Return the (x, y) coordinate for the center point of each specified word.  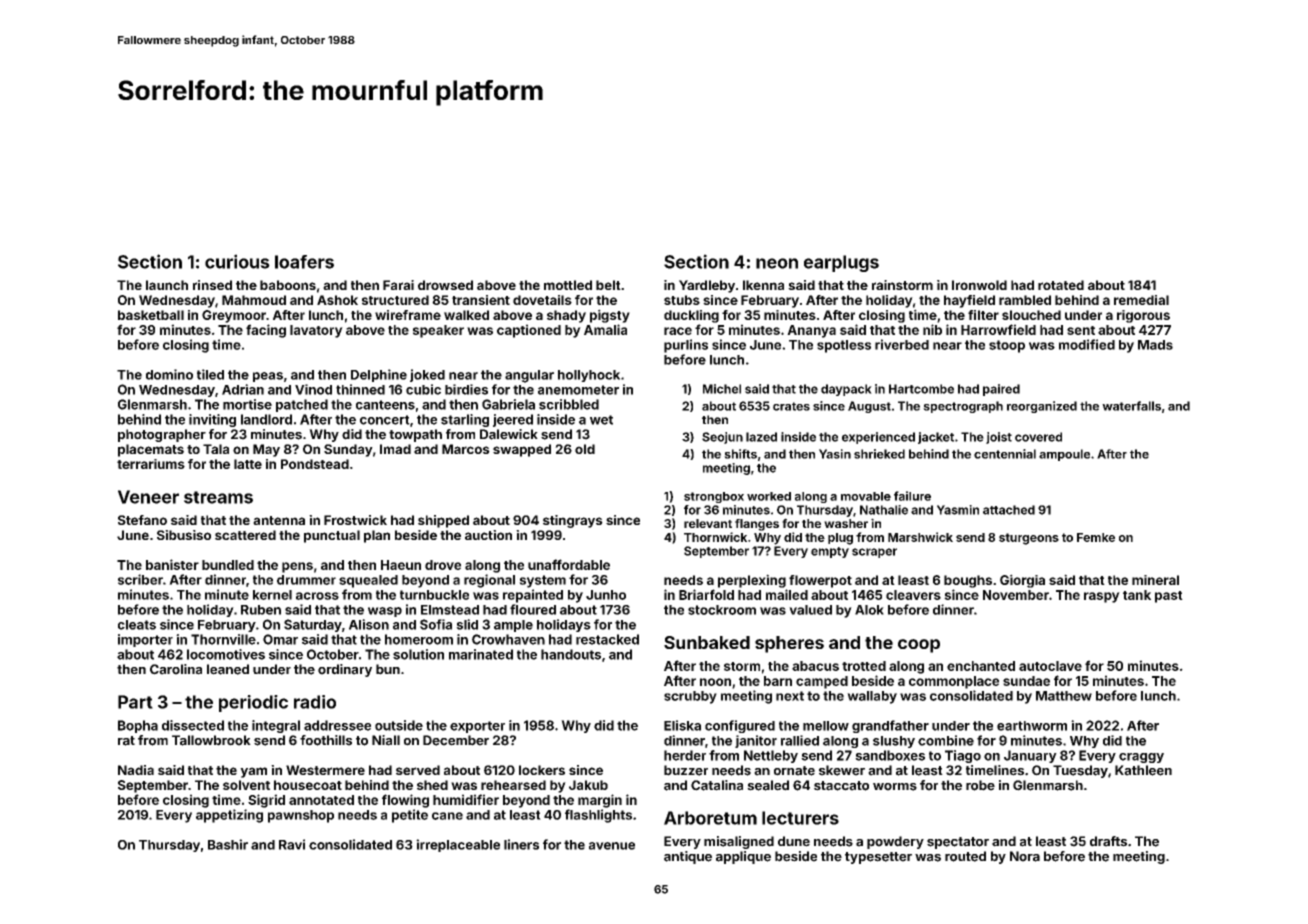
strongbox (714, 497)
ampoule (1064, 455)
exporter (477, 727)
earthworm (1032, 726)
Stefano (142, 520)
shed (432, 785)
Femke (1096, 537)
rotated (1061, 285)
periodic (253, 703)
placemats (151, 450)
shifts (740, 454)
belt (608, 285)
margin (600, 801)
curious (237, 261)
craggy (1141, 758)
